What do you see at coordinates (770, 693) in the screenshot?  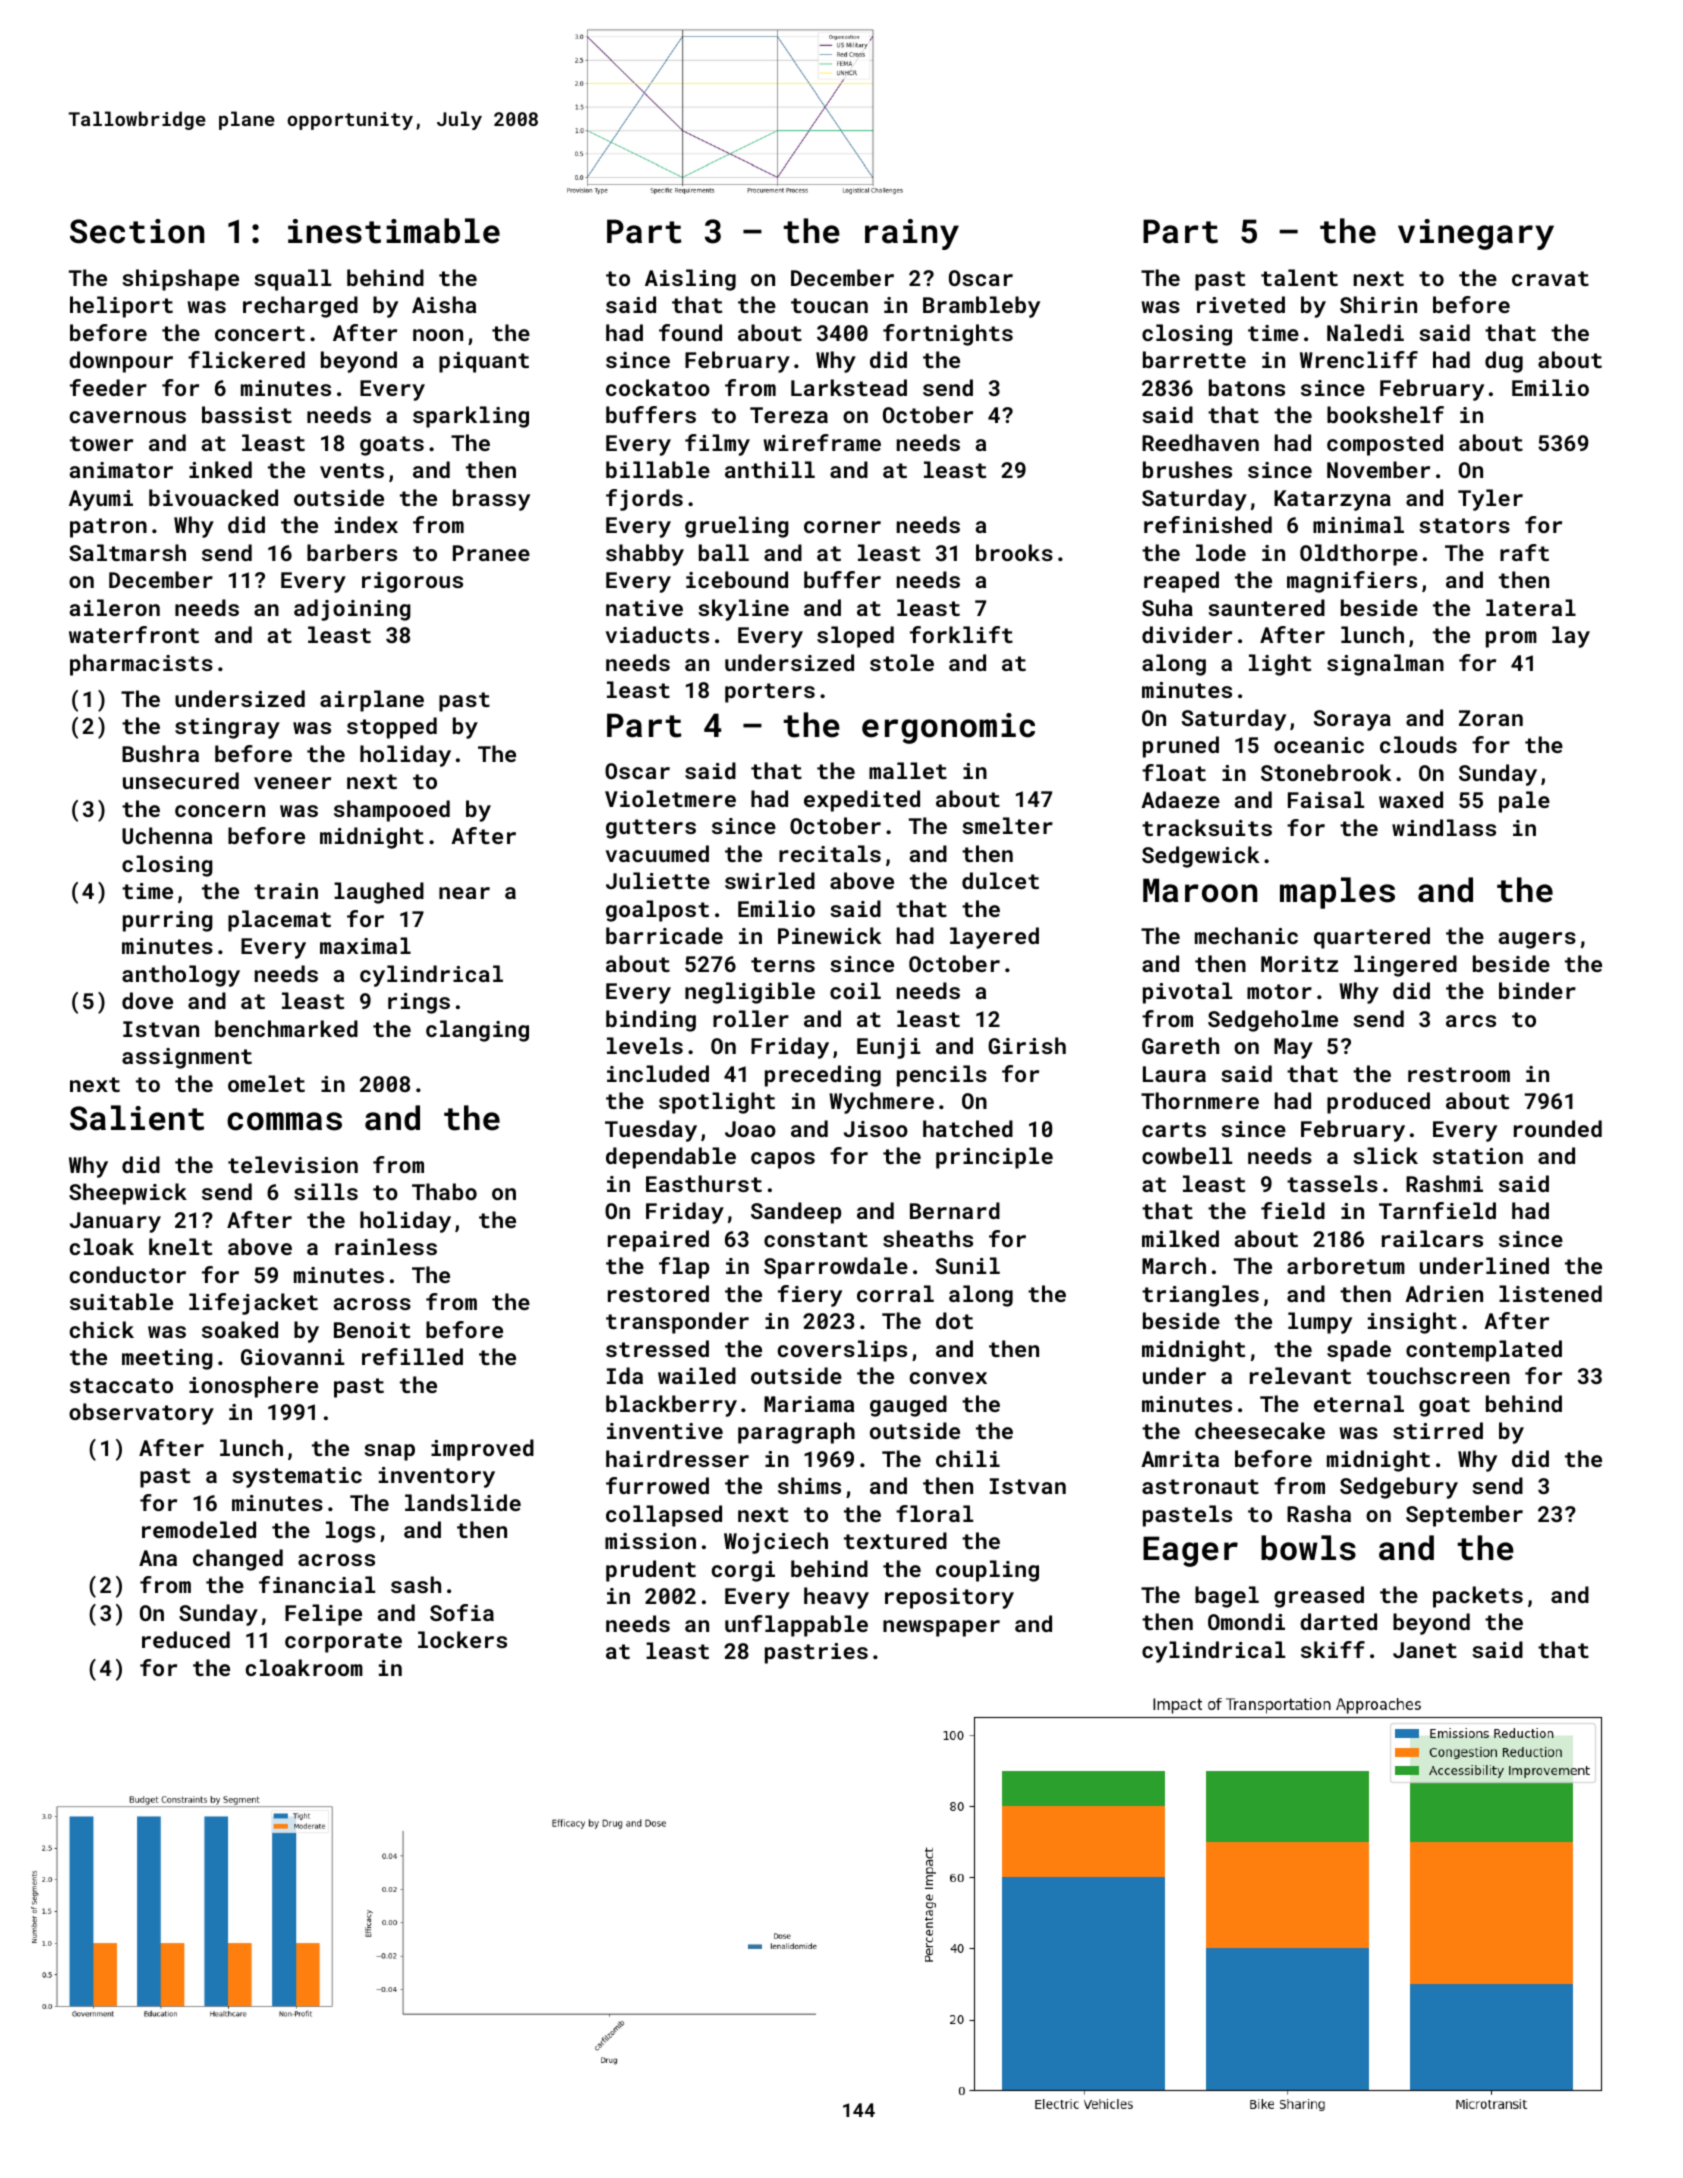 I see `porters` at bounding box center [770, 693].
